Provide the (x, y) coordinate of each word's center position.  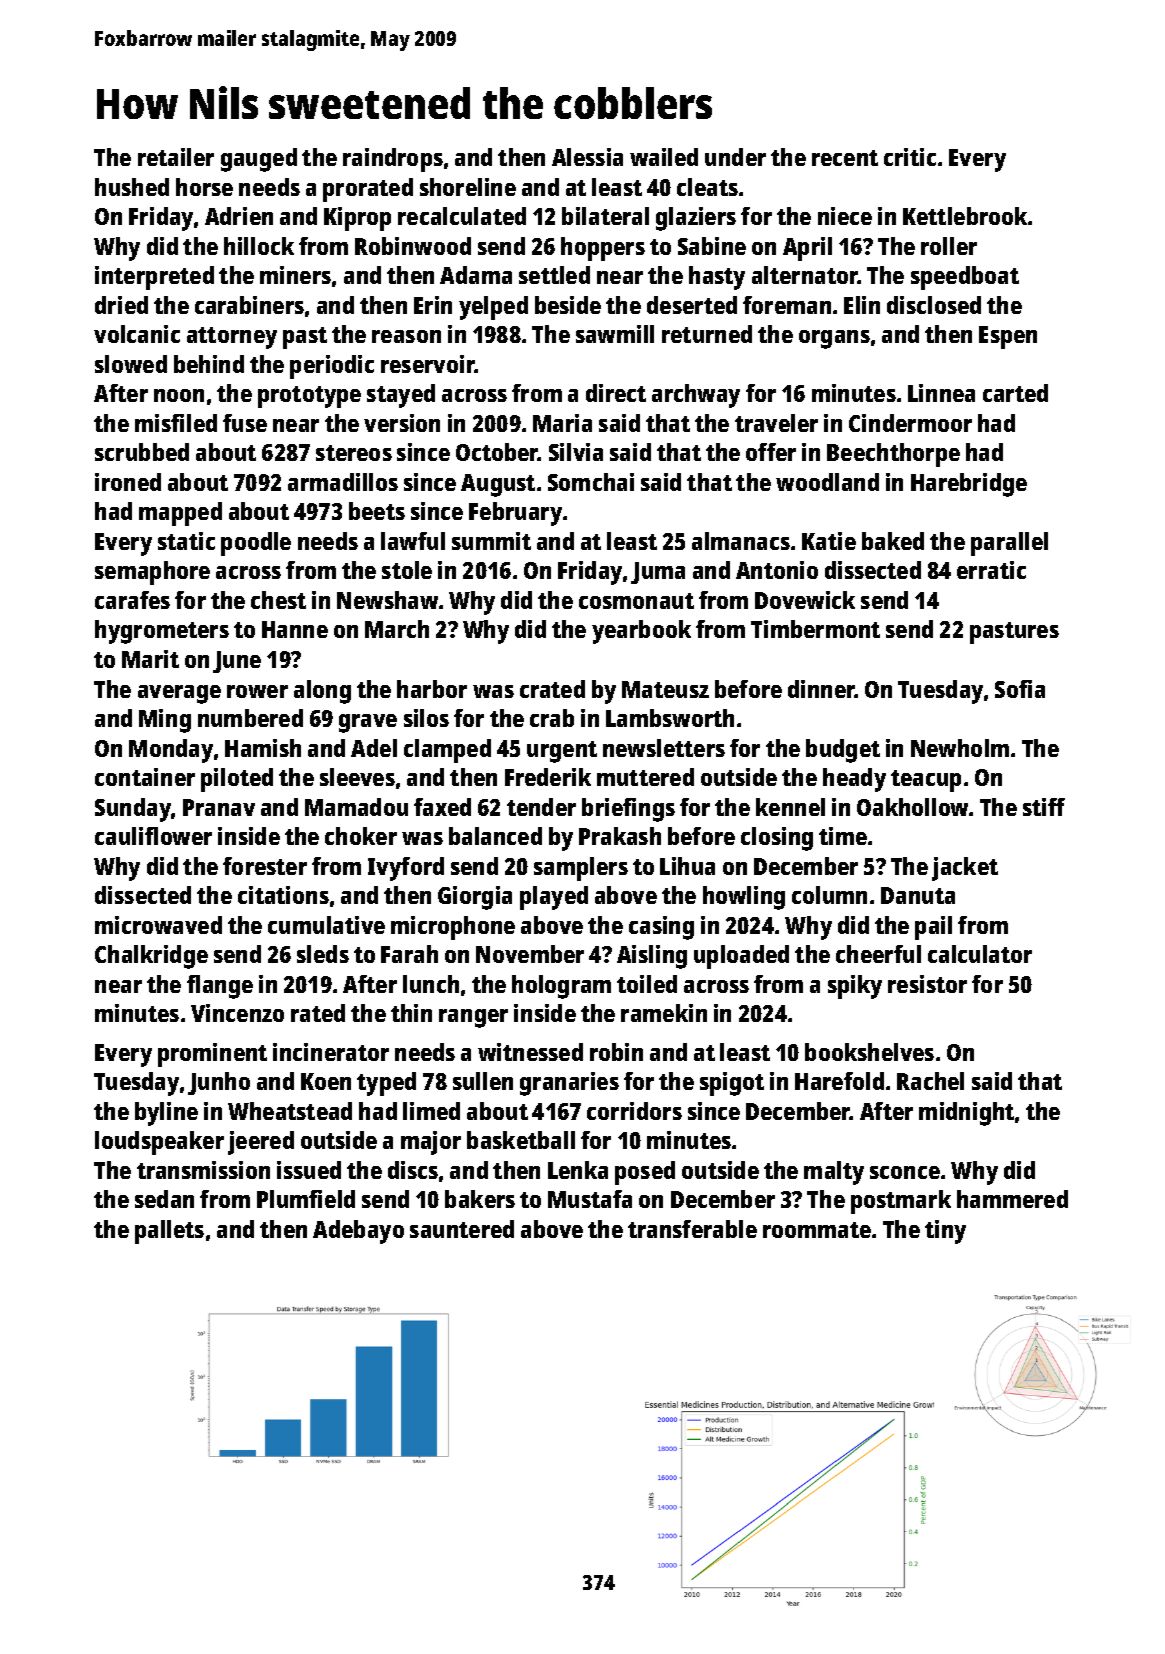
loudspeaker (159, 1143)
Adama (476, 275)
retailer (176, 157)
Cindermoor (910, 423)
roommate (817, 1230)
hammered (1012, 1199)
